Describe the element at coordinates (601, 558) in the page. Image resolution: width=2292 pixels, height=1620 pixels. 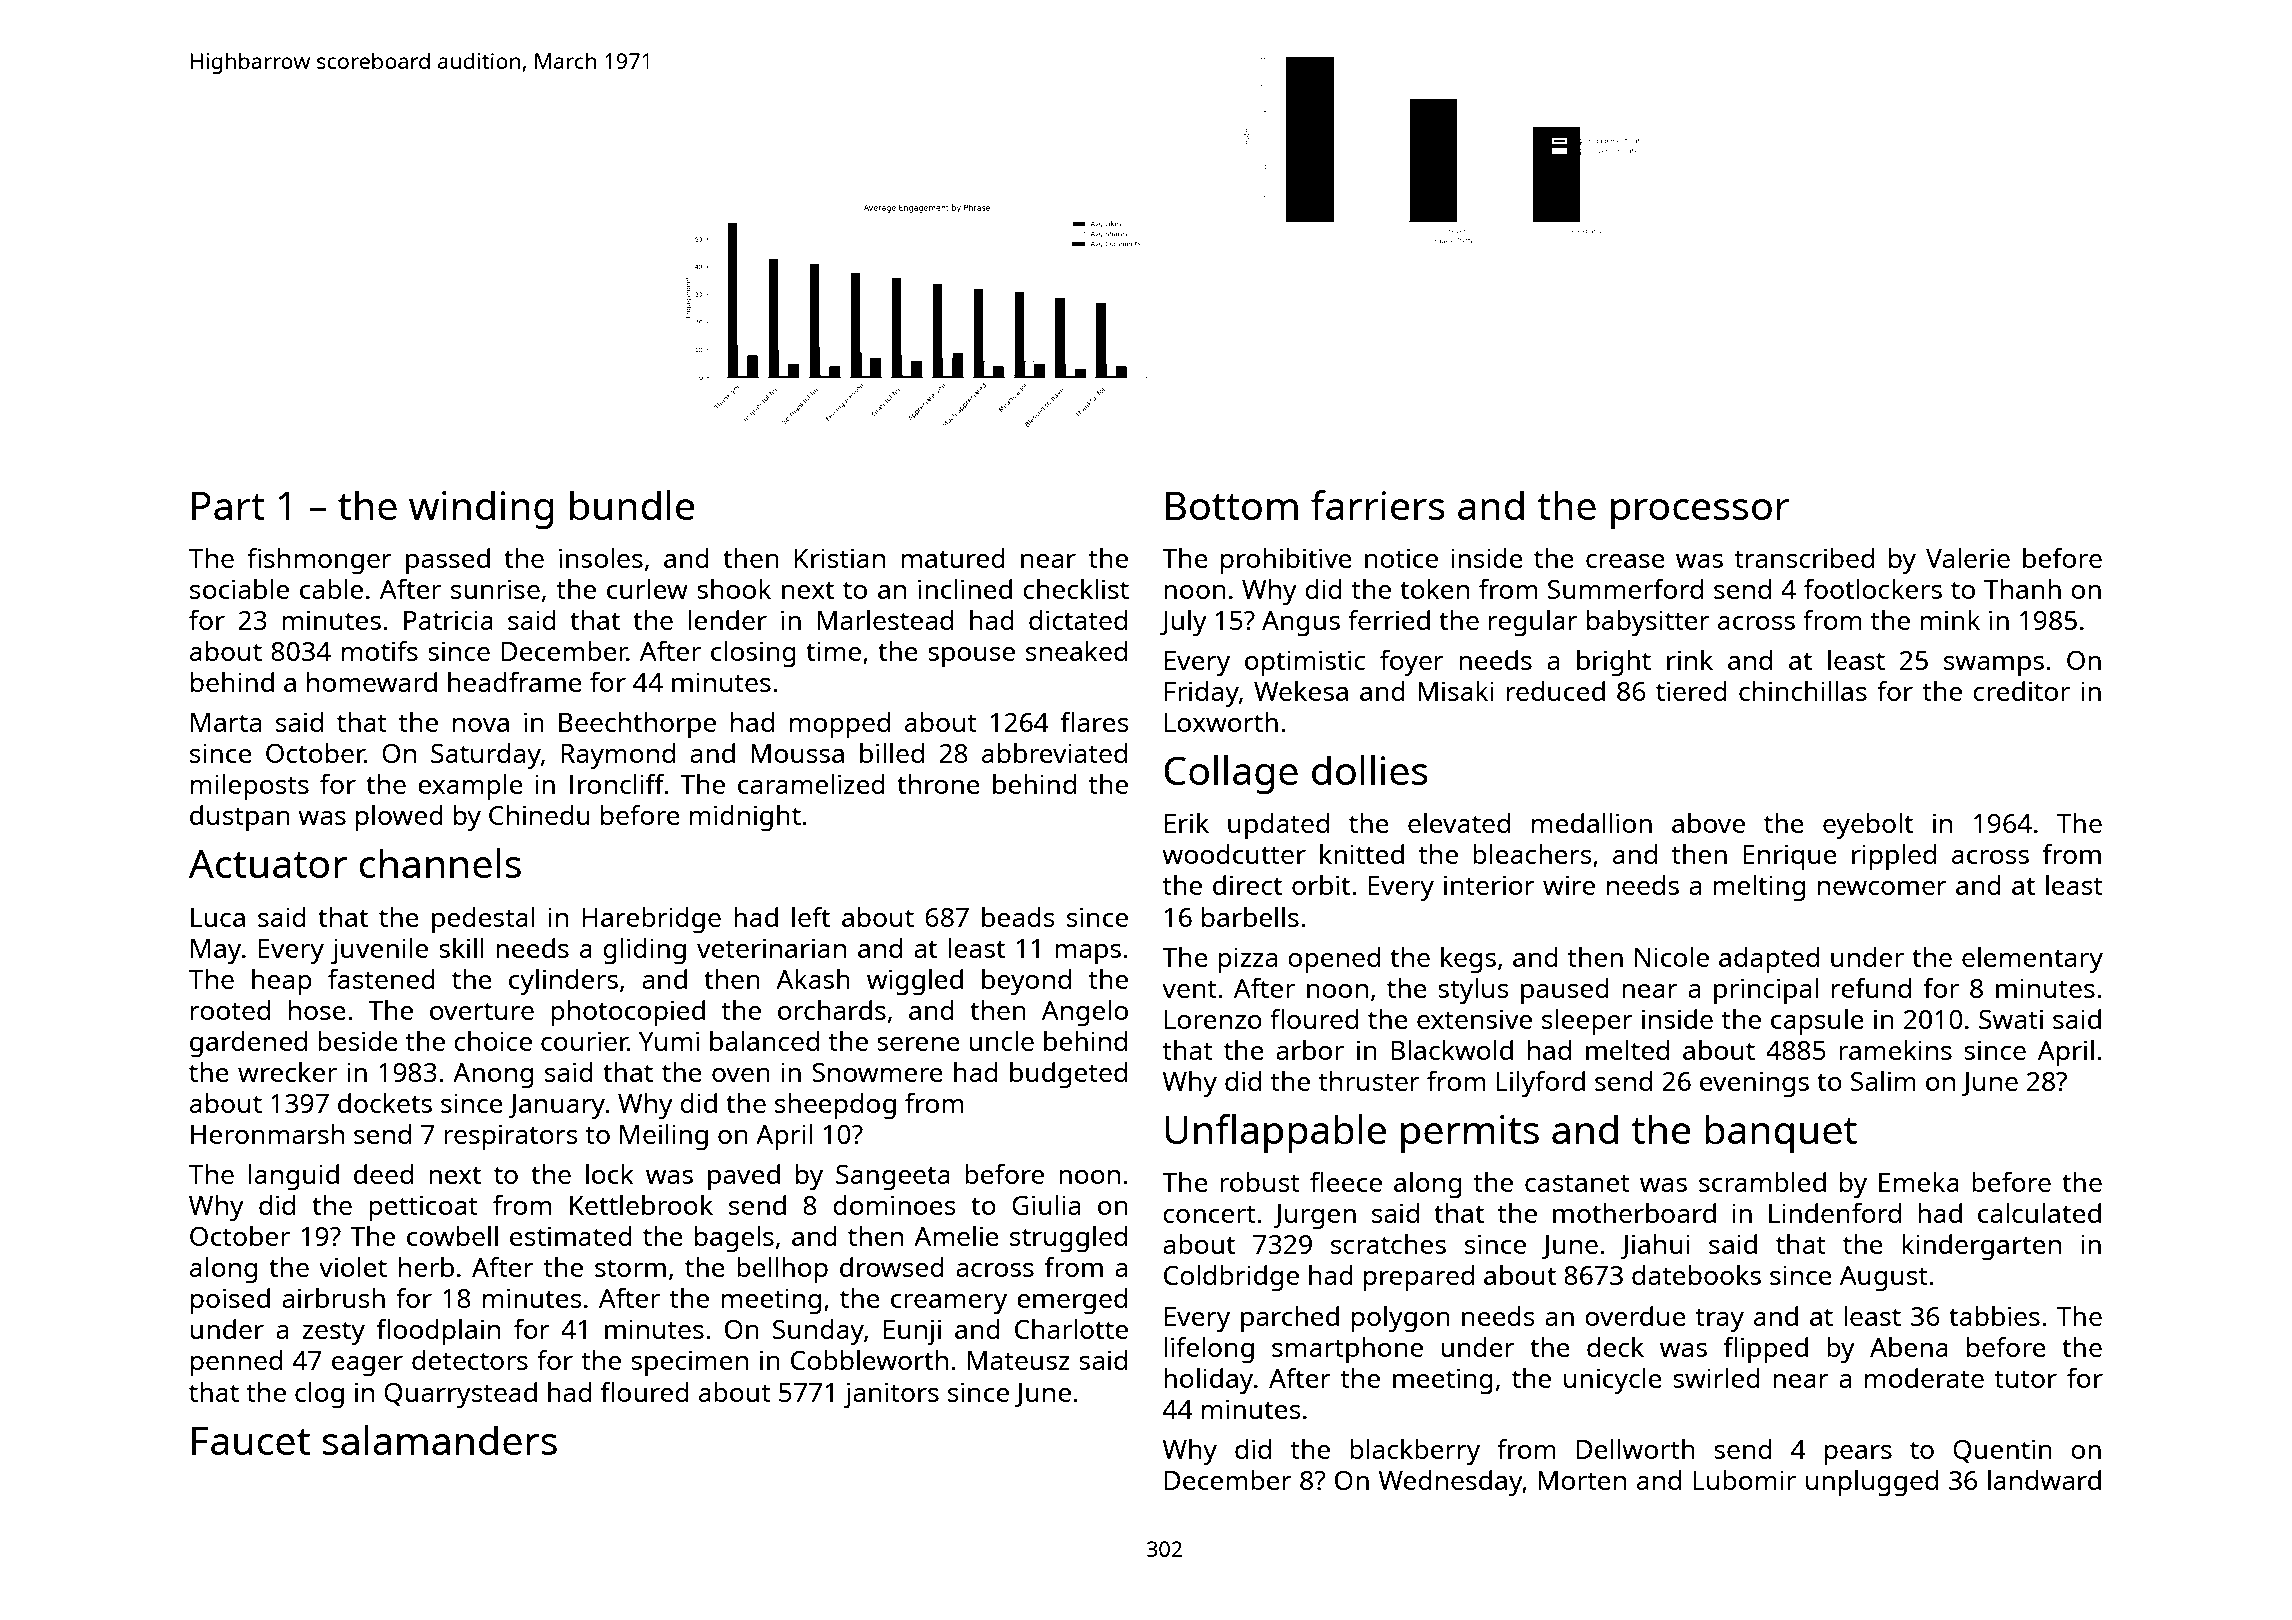
I see `insoles` at that location.
